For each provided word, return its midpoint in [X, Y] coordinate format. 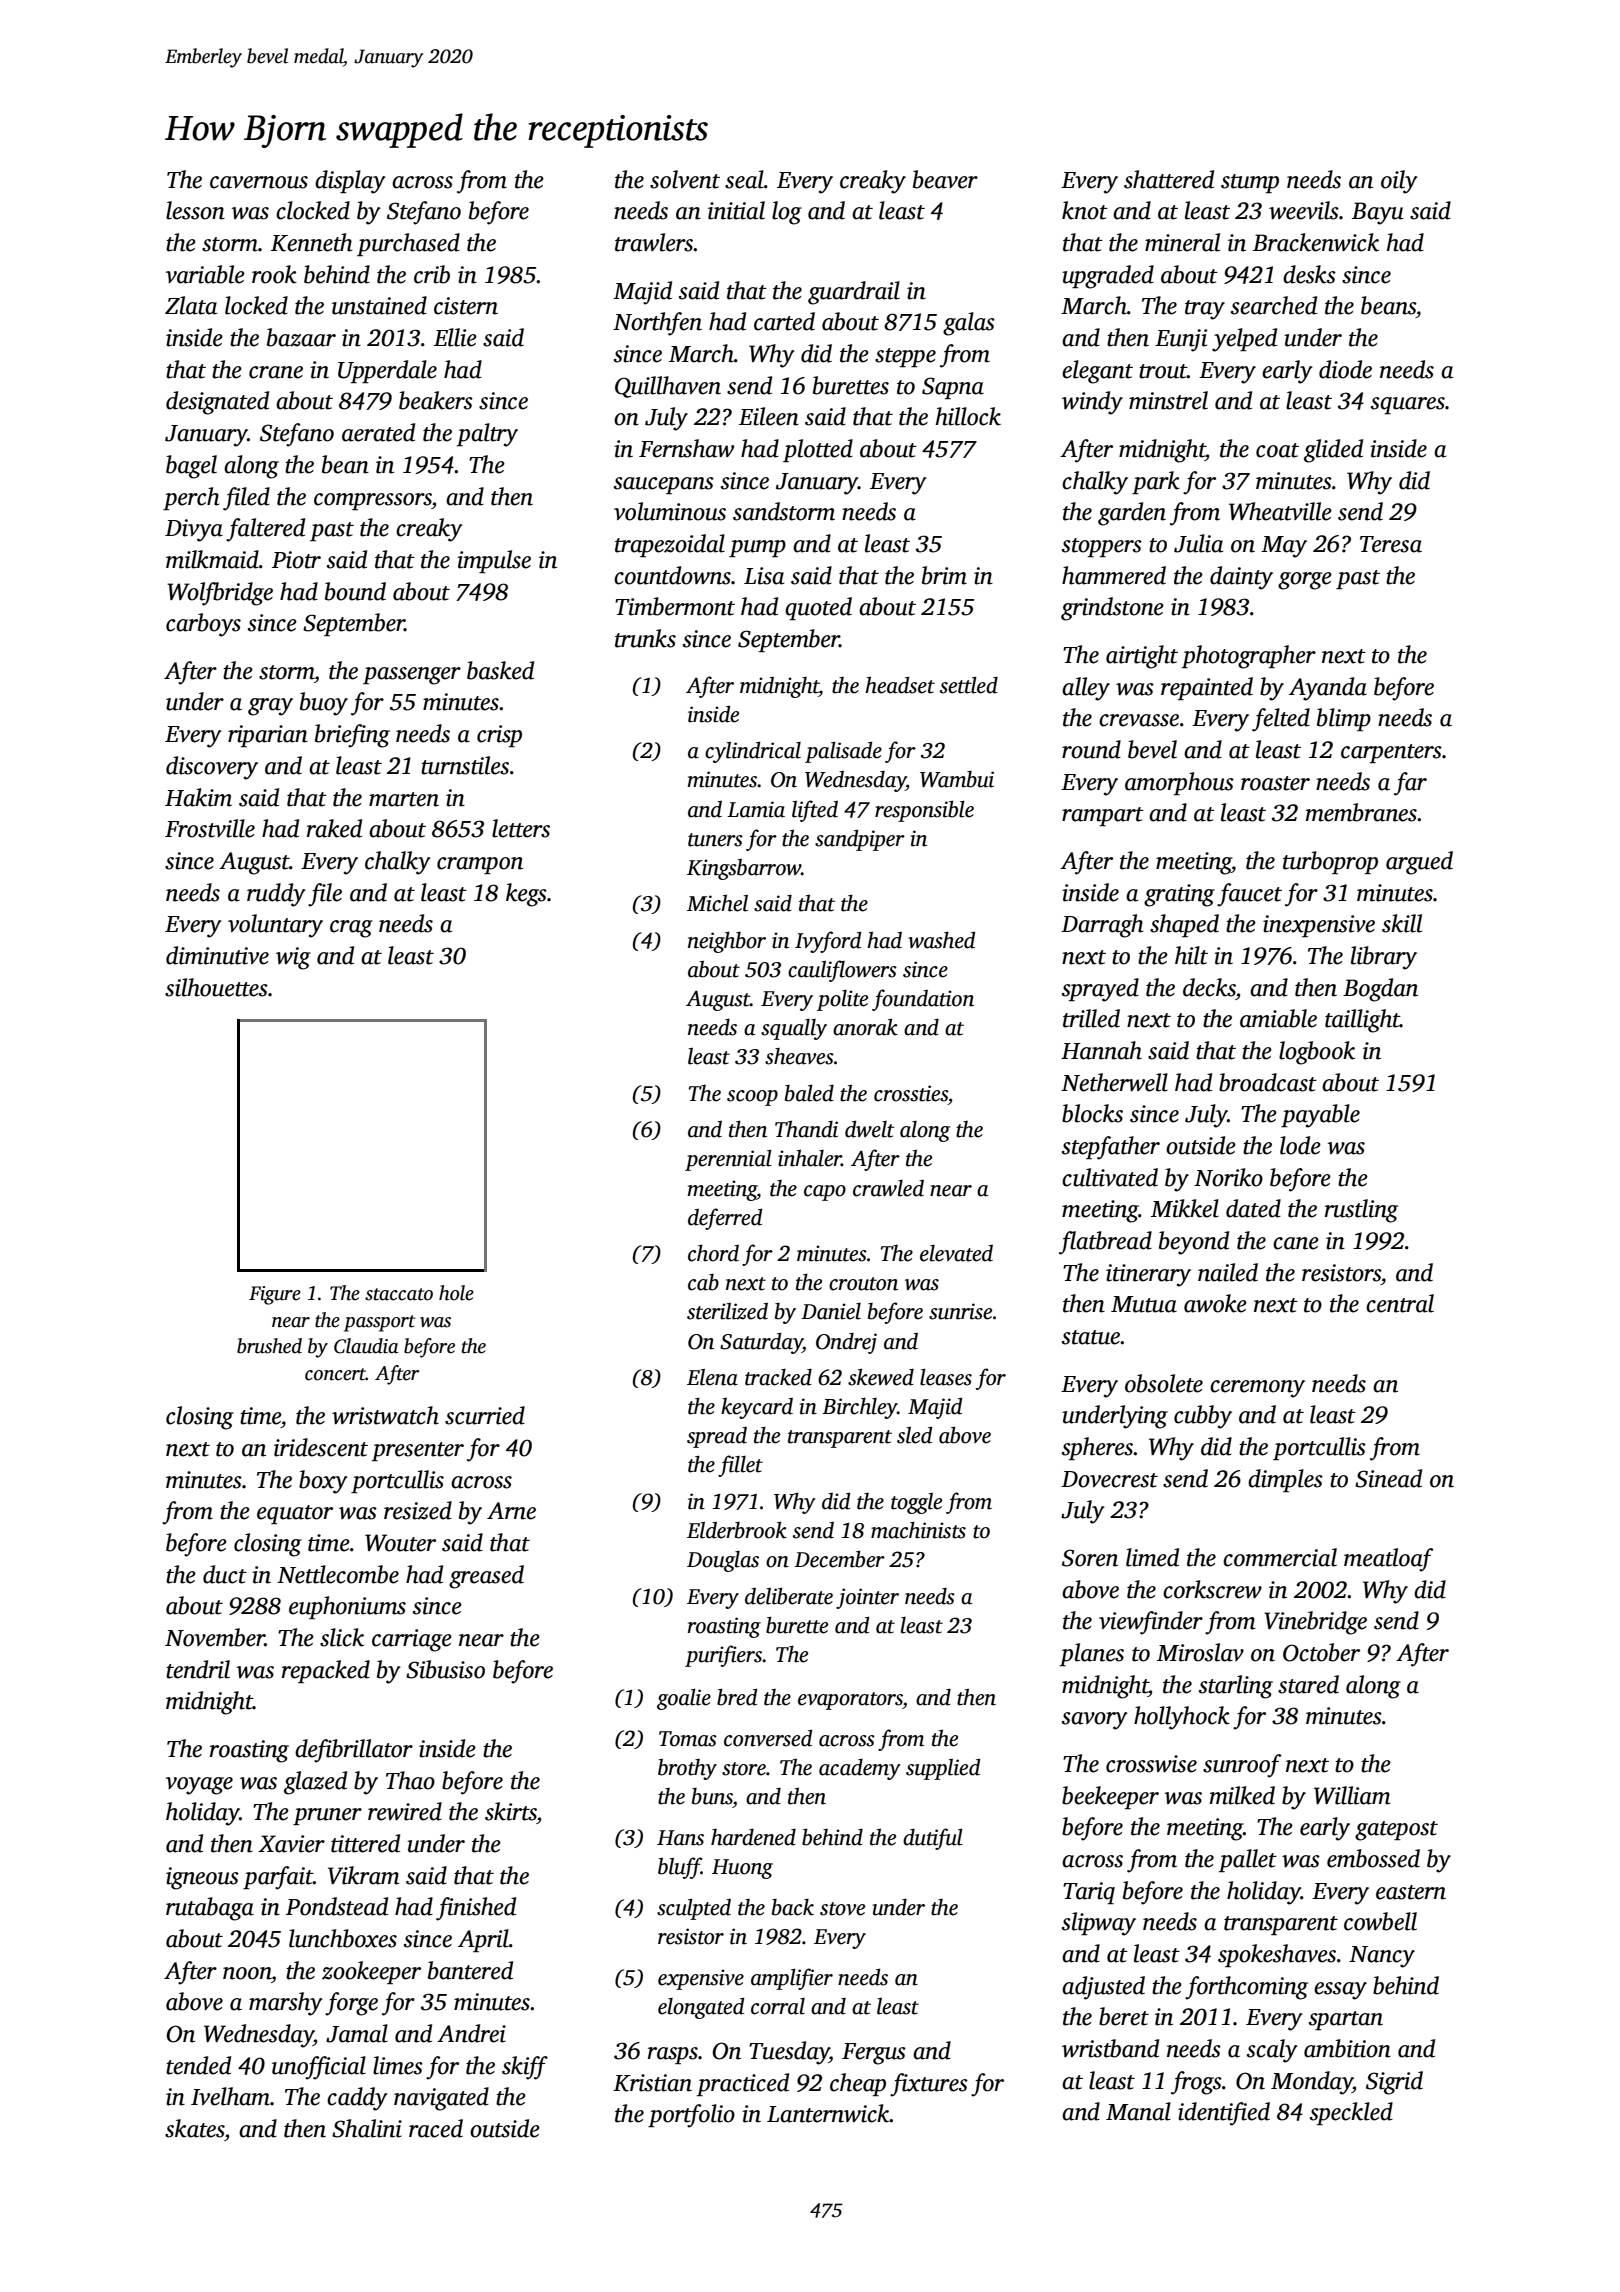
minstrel [1168, 400]
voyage [199, 1786]
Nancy [1382, 1957]
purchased [408, 244]
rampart [1103, 816]
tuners [715, 840]
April [483, 1940]
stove [842, 1909]
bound [355, 591]
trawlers [654, 242]
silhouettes [216, 987]
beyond [1194, 1243]
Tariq [1089, 1893]
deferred [725, 1219]
